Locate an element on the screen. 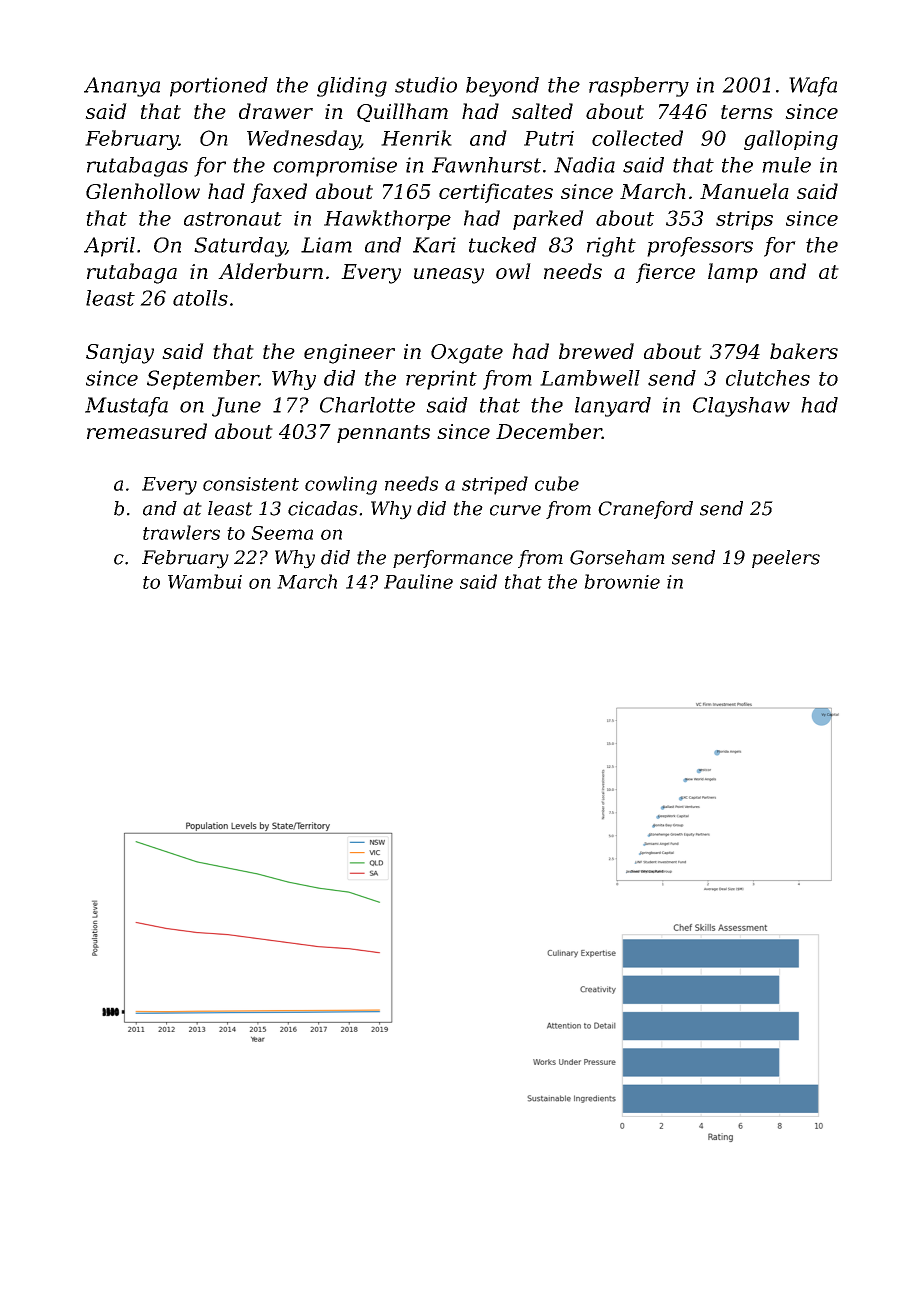 The width and height of the screenshot is (924, 1308). engineer is located at coordinates (349, 354).
